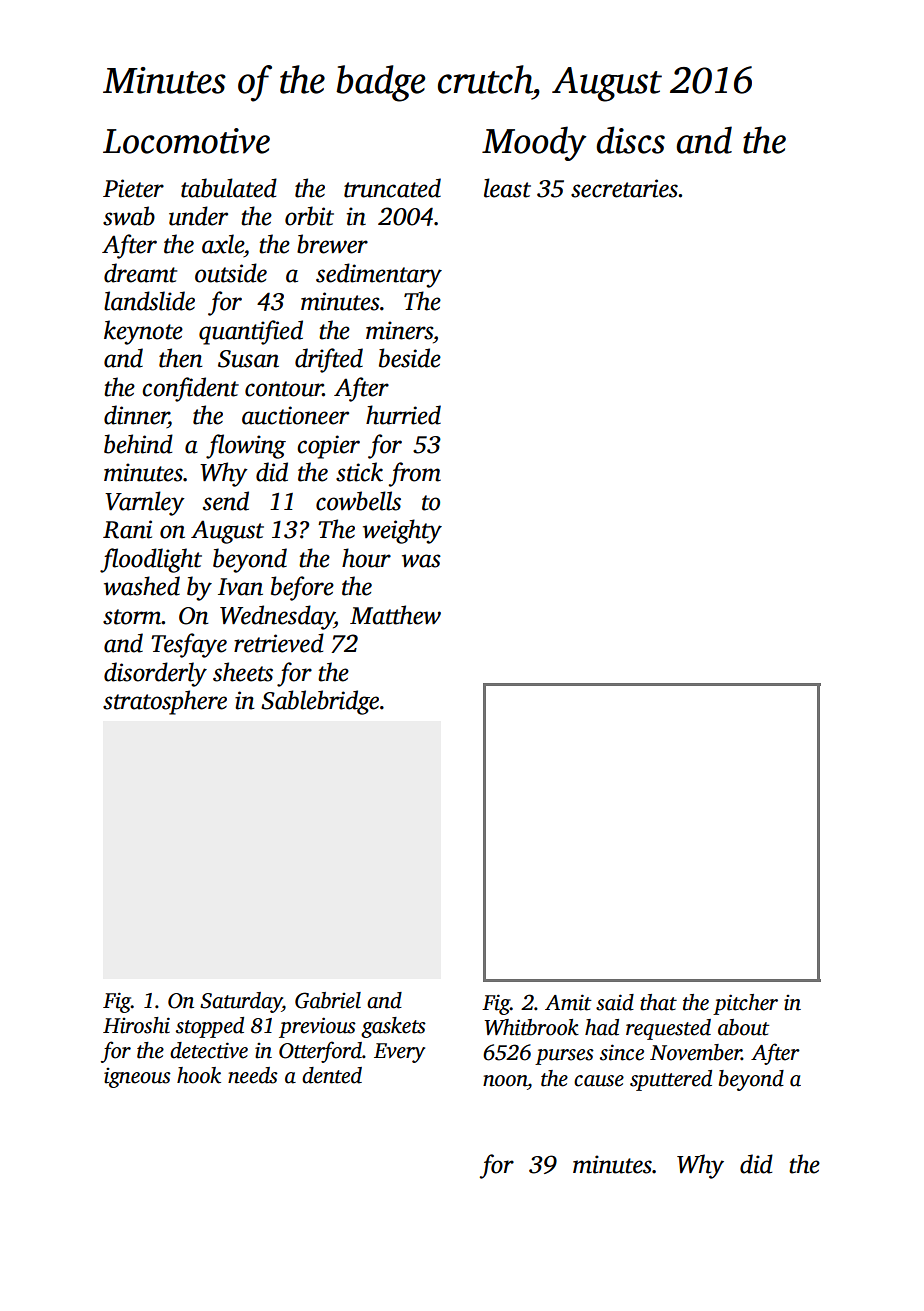  I want to click on storm, so click(132, 617).
